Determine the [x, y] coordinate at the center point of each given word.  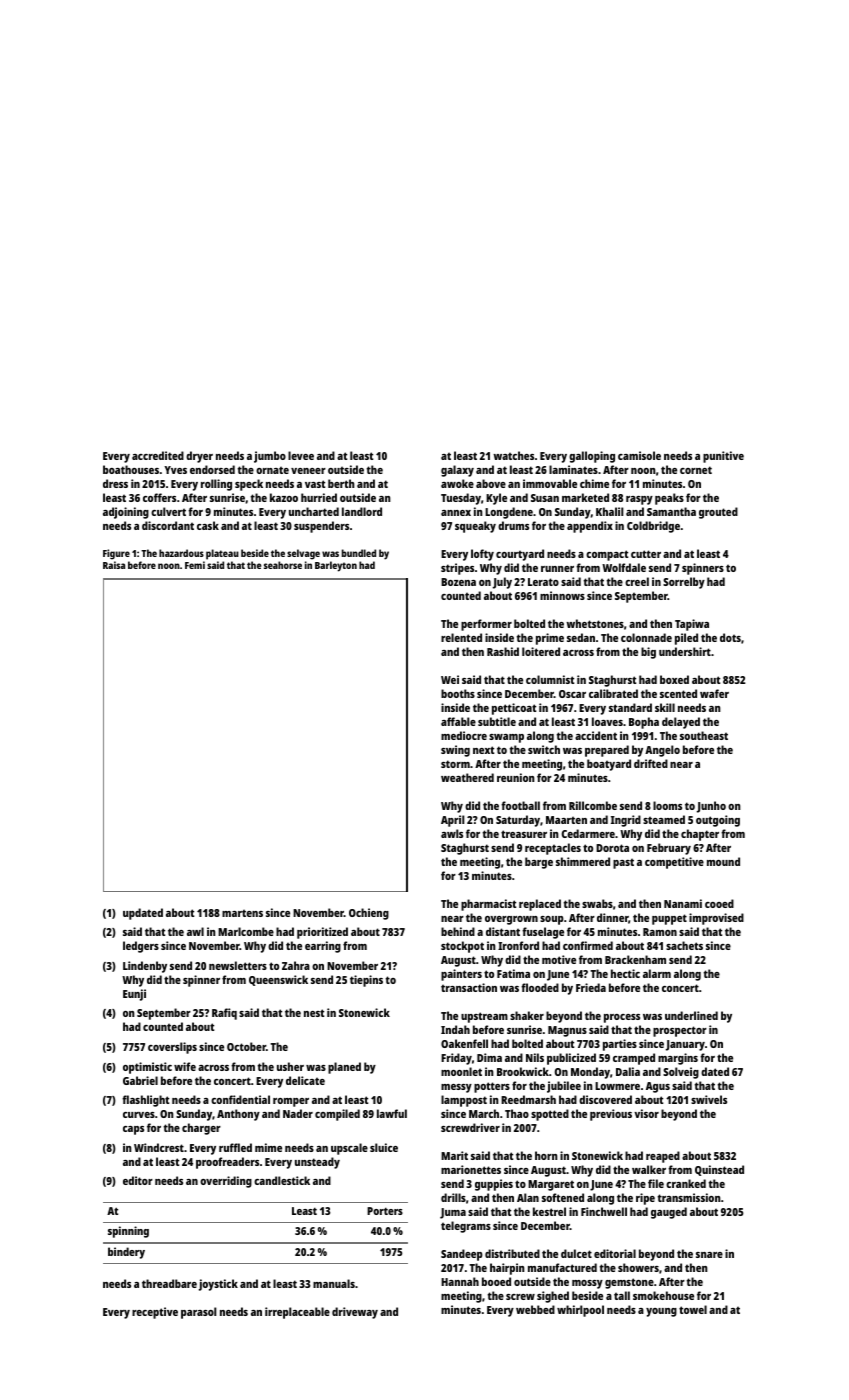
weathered [467, 777]
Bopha [644, 723]
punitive [723, 457]
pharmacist [488, 905]
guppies [494, 1185]
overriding [226, 1182]
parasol [199, 1313]
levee [301, 455]
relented [461, 637]
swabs [597, 903]
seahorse [283, 565]
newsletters [238, 965]
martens [242, 913]
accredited [158, 455]
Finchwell [604, 1211]
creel [637, 581]
